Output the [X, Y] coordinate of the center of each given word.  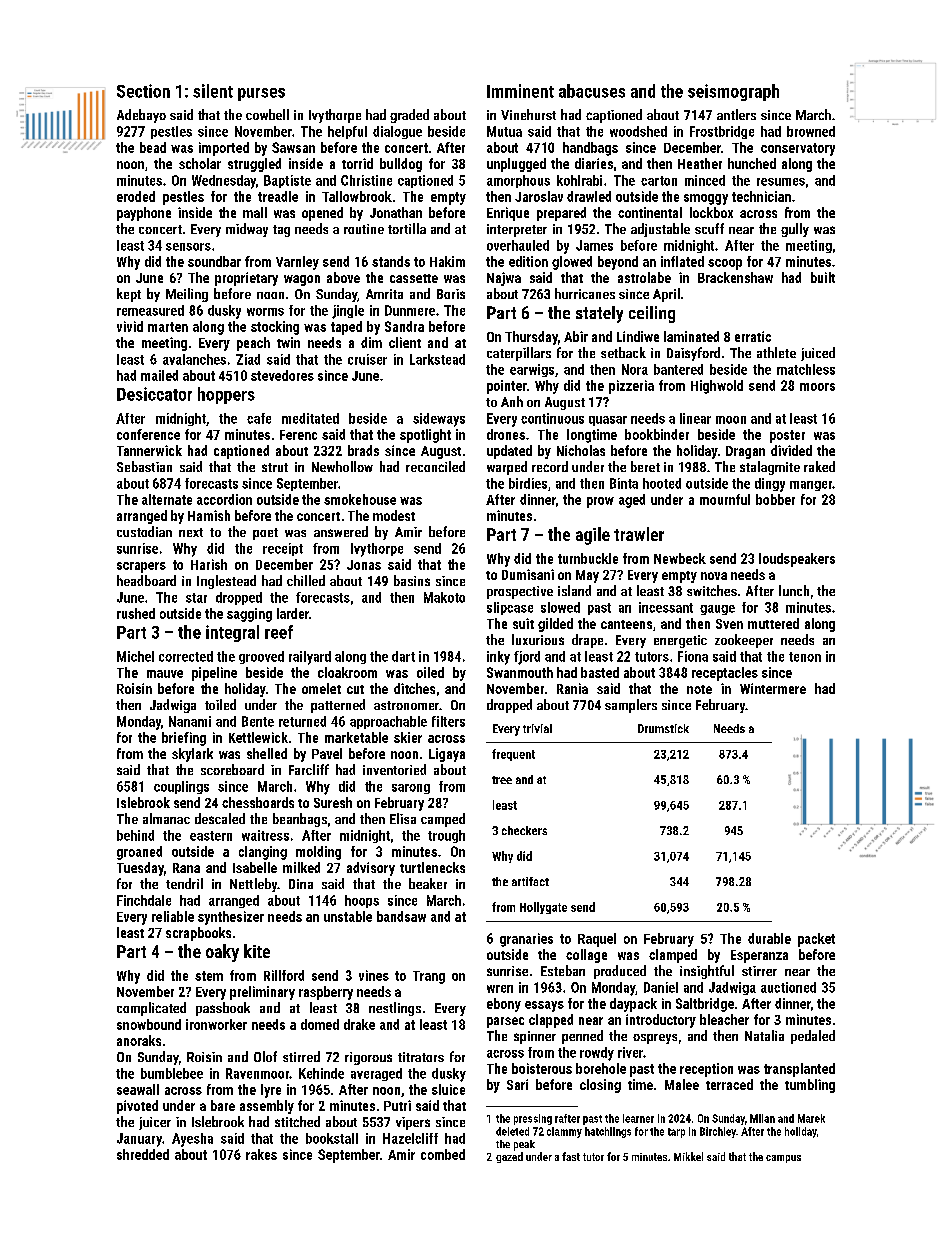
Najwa [504, 279]
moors [817, 387]
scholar [200, 163]
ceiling [652, 314]
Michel [135, 656]
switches [712, 590]
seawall [138, 1089]
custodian [144, 531]
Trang [429, 977]
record [550, 466]
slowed [560, 607]
